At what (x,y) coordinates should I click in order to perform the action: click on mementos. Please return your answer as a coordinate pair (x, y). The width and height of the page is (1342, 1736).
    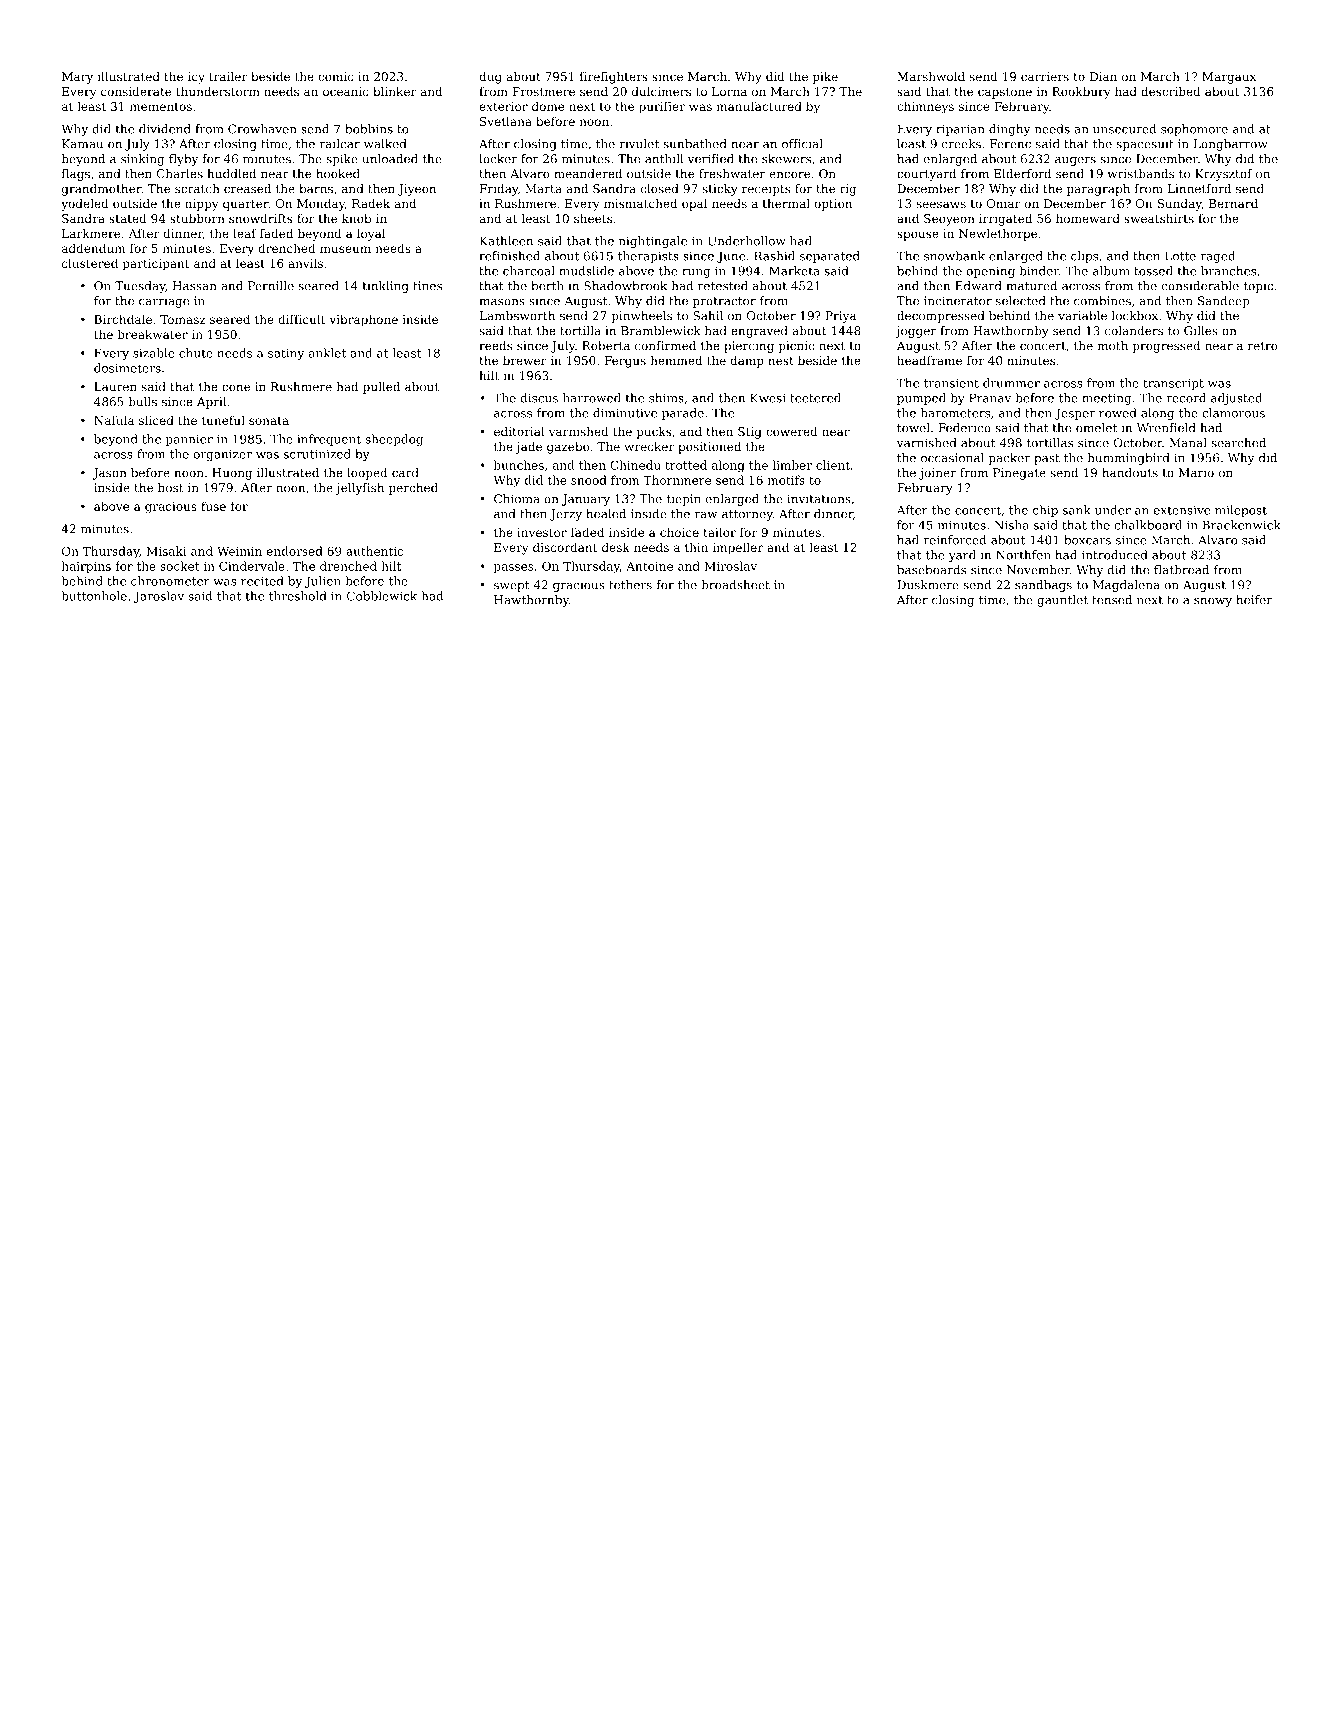
    Looking at the image, I should click on (161, 107).
